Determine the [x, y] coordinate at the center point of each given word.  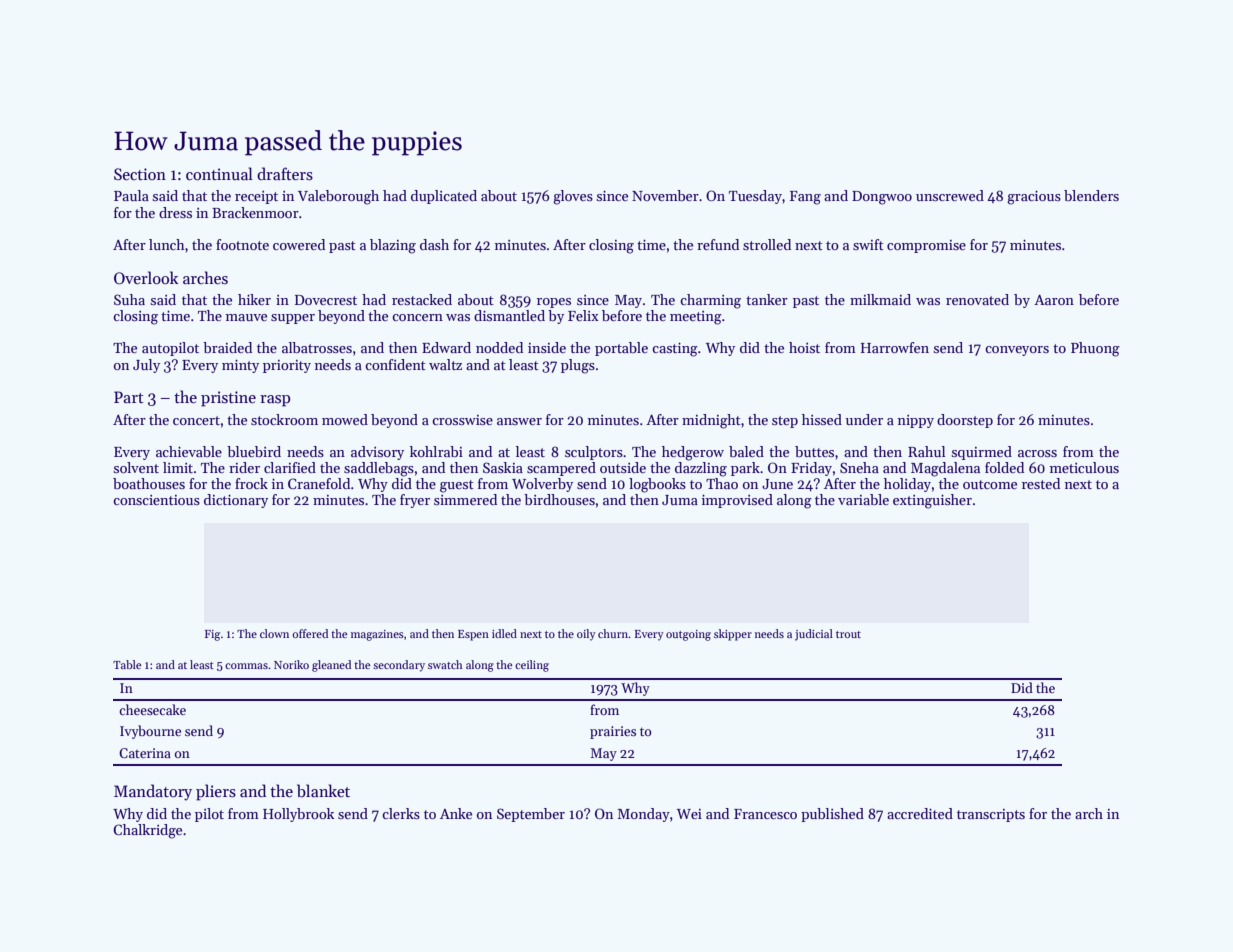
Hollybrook [298, 815]
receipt [256, 197]
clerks [401, 813]
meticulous [1084, 467]
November [665, 195]
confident [395, 364]
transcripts [991, 815]
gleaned [331, 666]
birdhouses [559, 499]
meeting [696, 318]
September [531, 815]
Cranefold [319, 483]
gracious [1034, 197]
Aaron [1054, 300]
